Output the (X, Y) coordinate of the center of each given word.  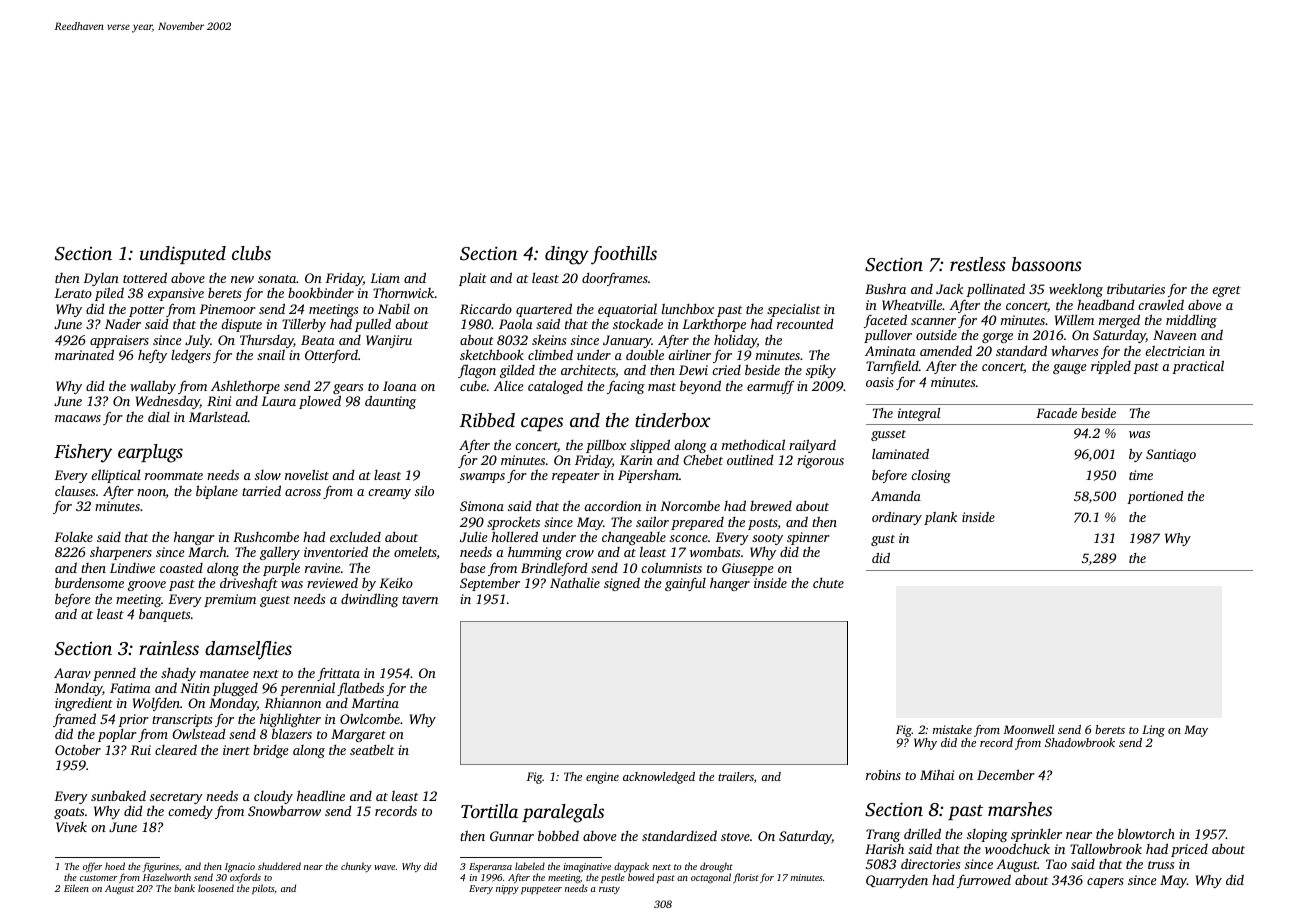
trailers (736, 776)
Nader (123, 324)
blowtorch (1146, 833)
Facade (1056, 413)
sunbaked (118, 795)
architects (588, 370)
